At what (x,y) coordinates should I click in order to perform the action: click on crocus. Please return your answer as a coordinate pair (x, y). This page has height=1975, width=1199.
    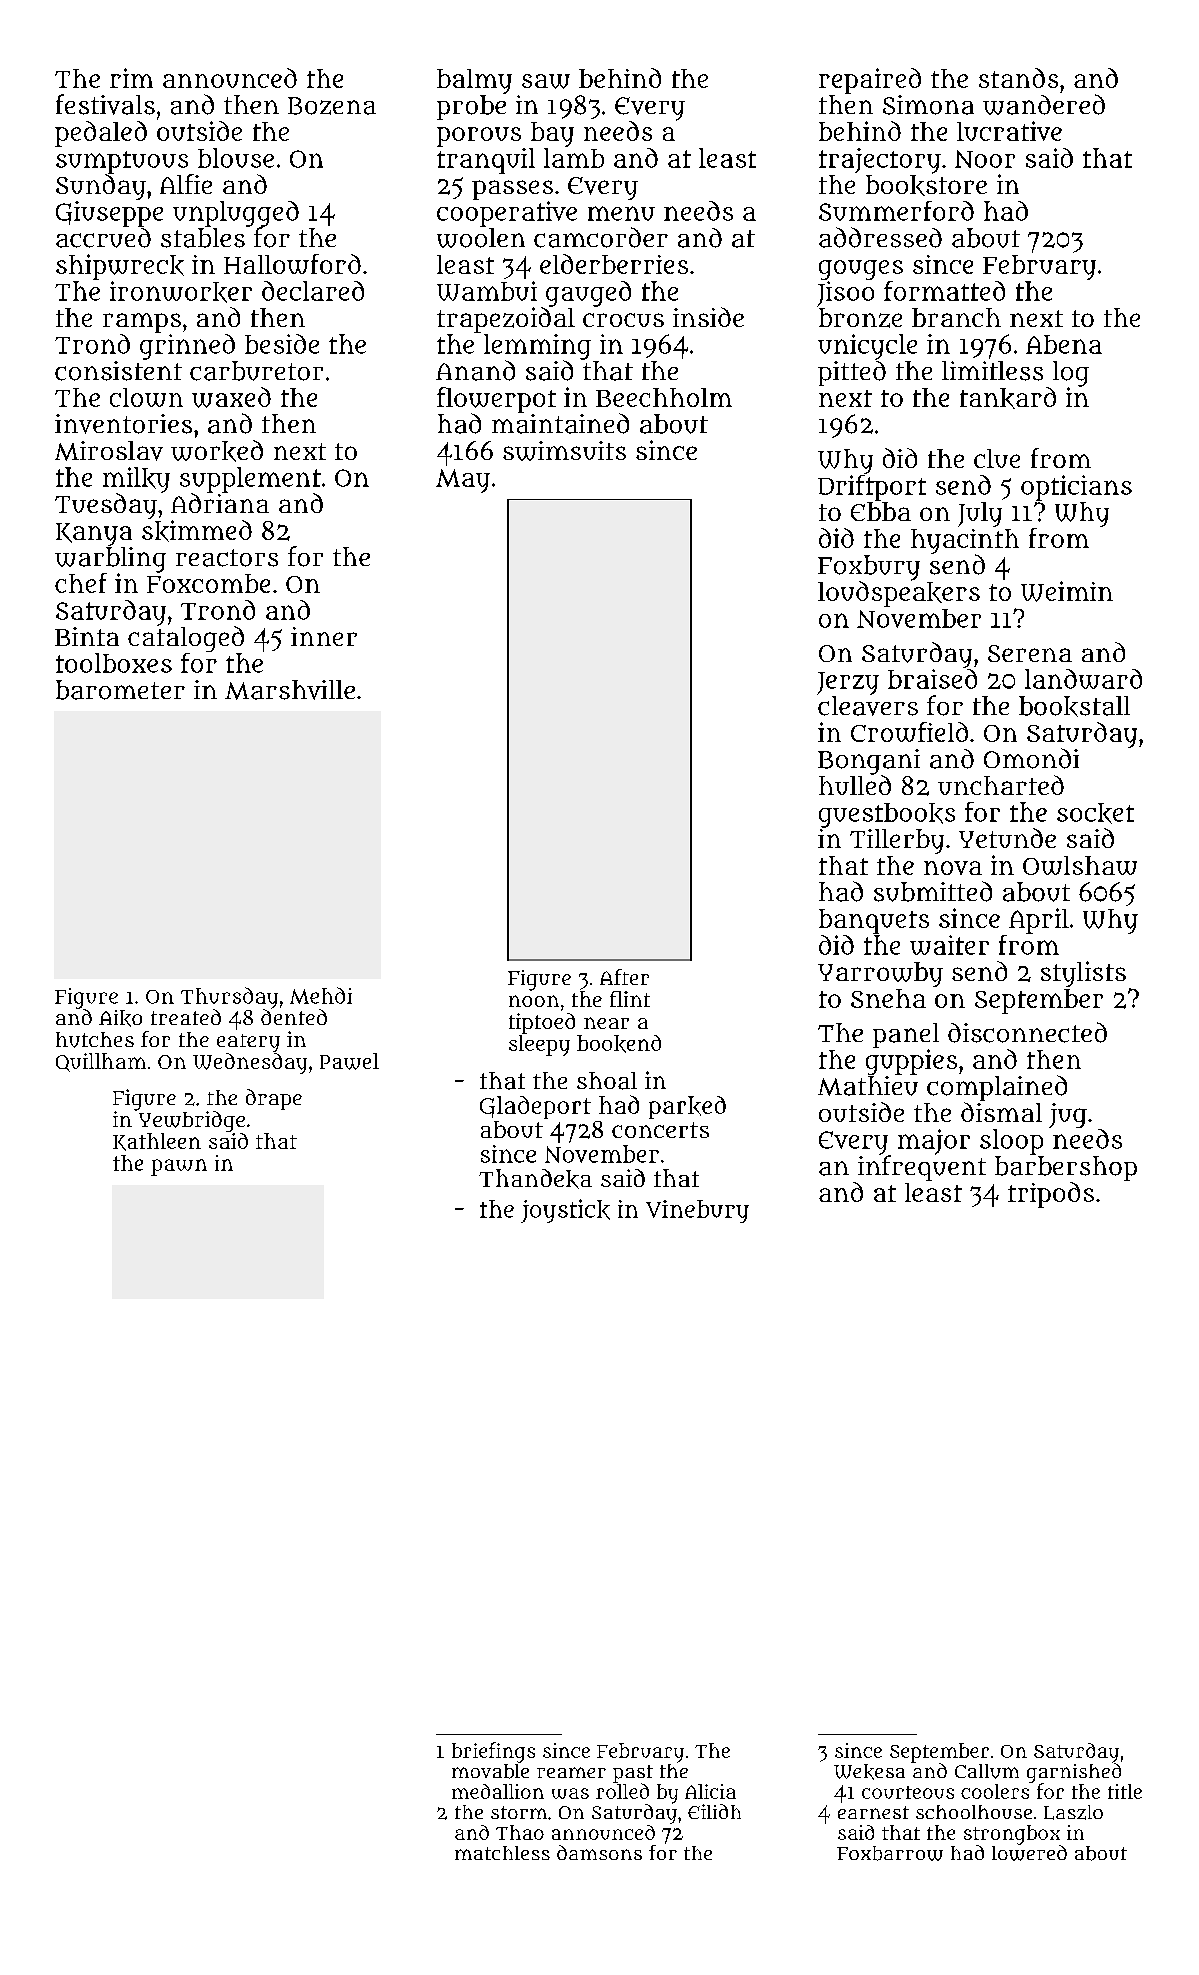
    Looking at the image, I should click on (623, 320).
